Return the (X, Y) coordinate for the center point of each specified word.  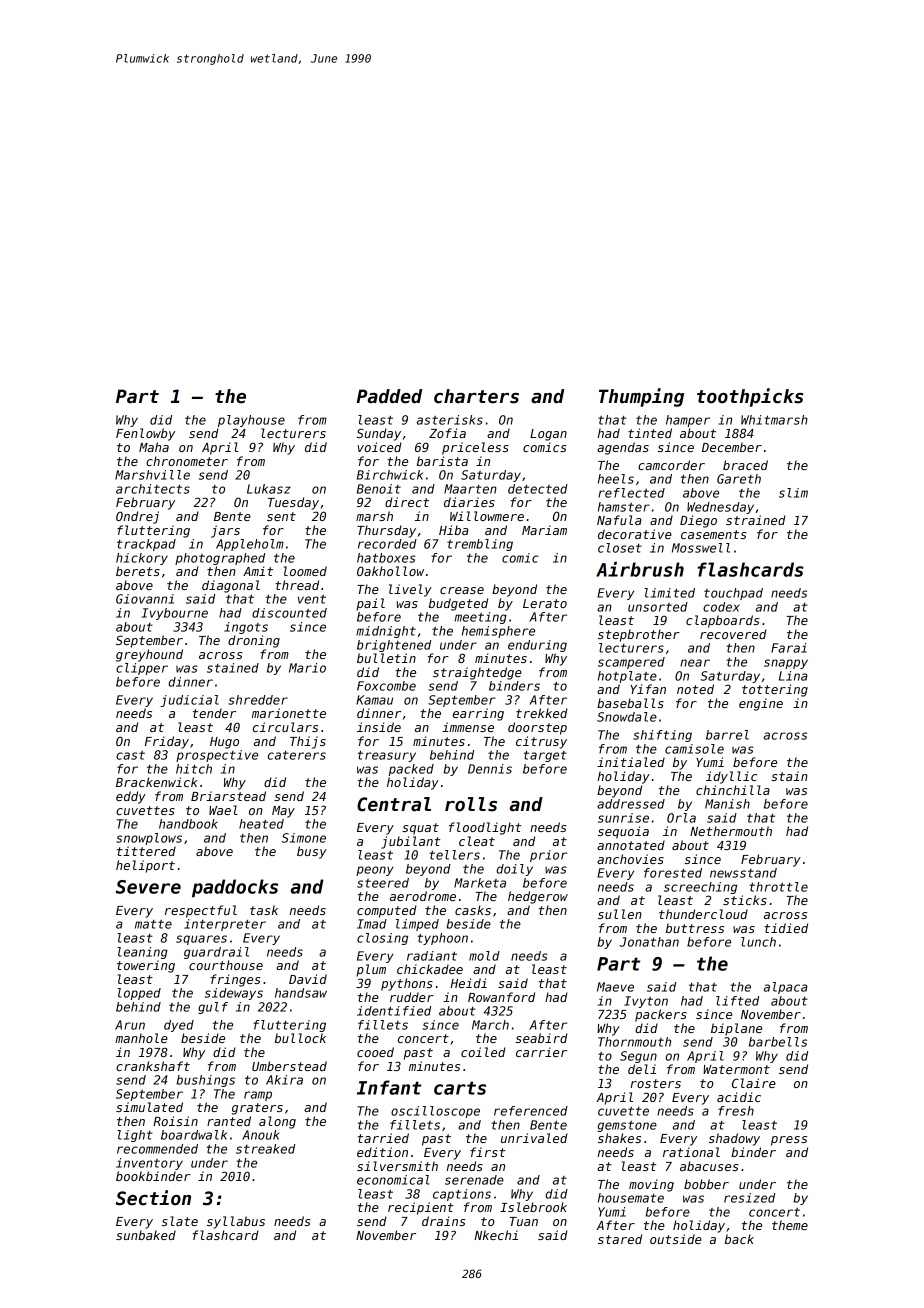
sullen (620, 914)
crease (462, 590)
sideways (234, 994)
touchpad (733, 594)
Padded (389, 396)
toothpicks (750, 397)
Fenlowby (145, 434)
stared (620, 1239)
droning (254, 641)
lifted (737, 1001)
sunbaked (146, 1235)
